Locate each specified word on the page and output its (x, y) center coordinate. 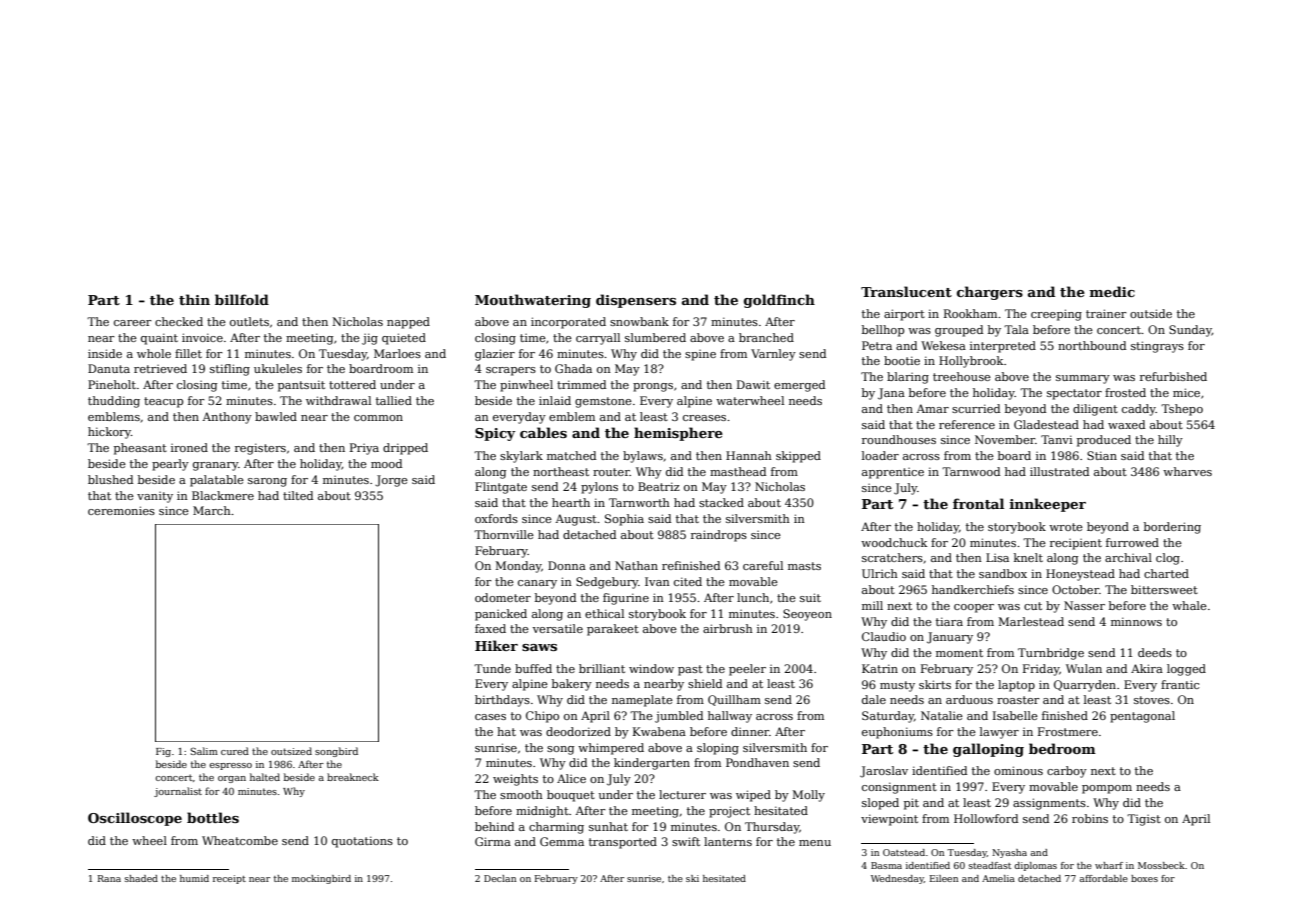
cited (688, 581)
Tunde (492, 668)
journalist (178, 792)
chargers (990, 293)
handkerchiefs (973, 589)
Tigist (1144, 820)
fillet (188, 353)
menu (815, 843)
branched (766, 337)
